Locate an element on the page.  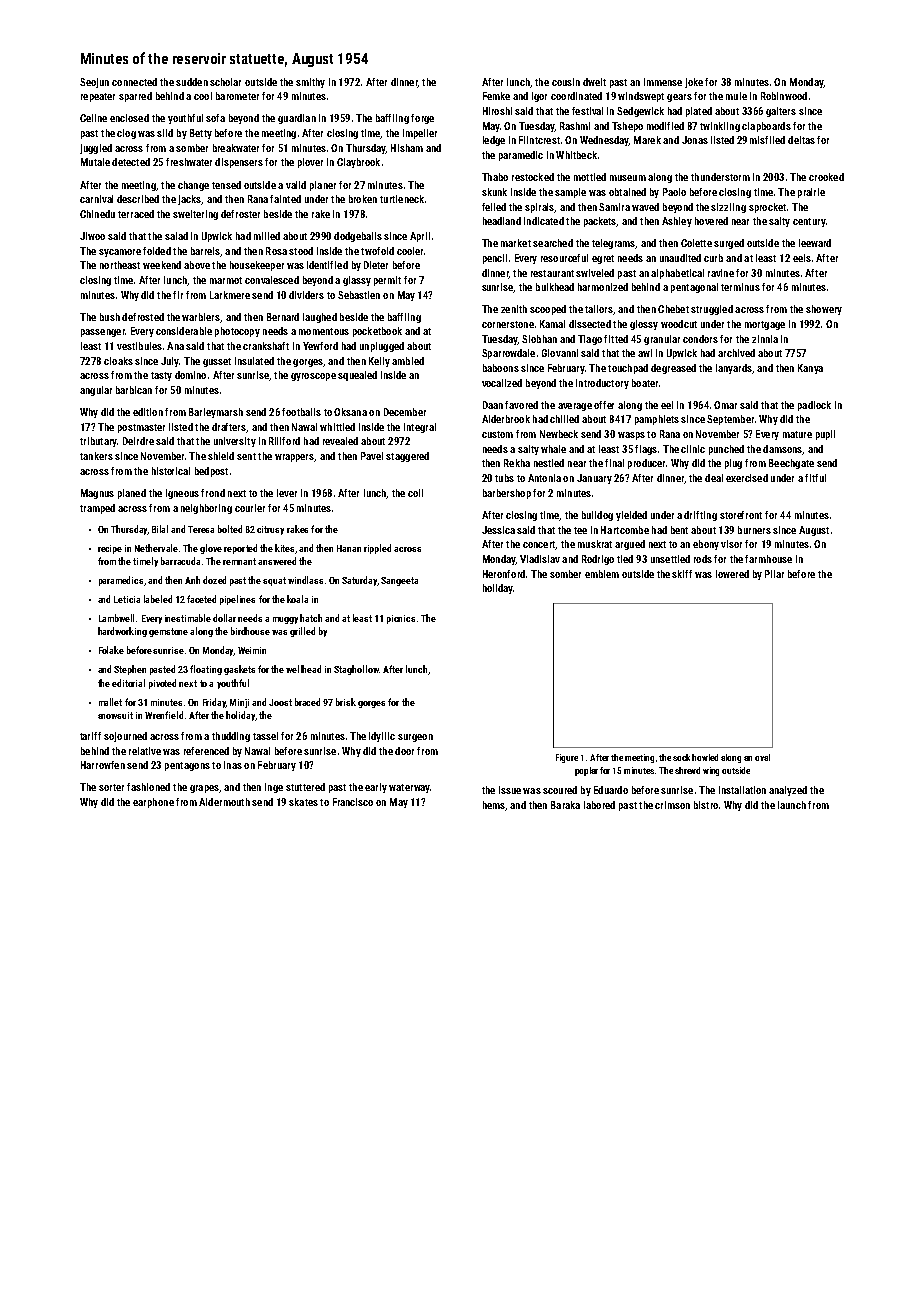
Kanya is located at coordinates (810, 369).
